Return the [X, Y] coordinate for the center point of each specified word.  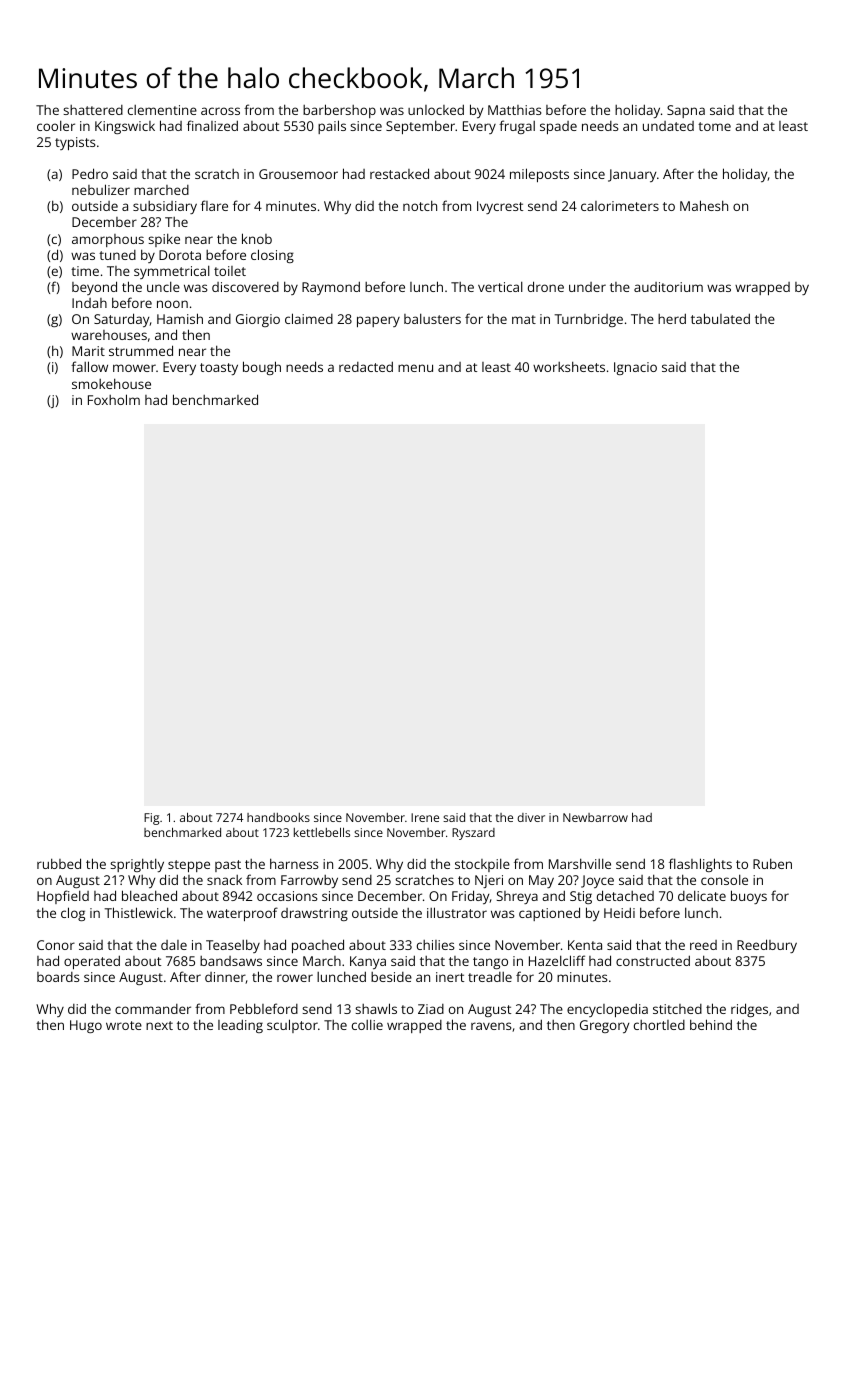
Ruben [772, 863]
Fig [151, 819]
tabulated [720, 318]
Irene [425, 817]
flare [214, 205]
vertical [500, 286]
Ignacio [635, 368]
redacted [366, 366]
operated [92, 962]
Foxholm [114, 399]
